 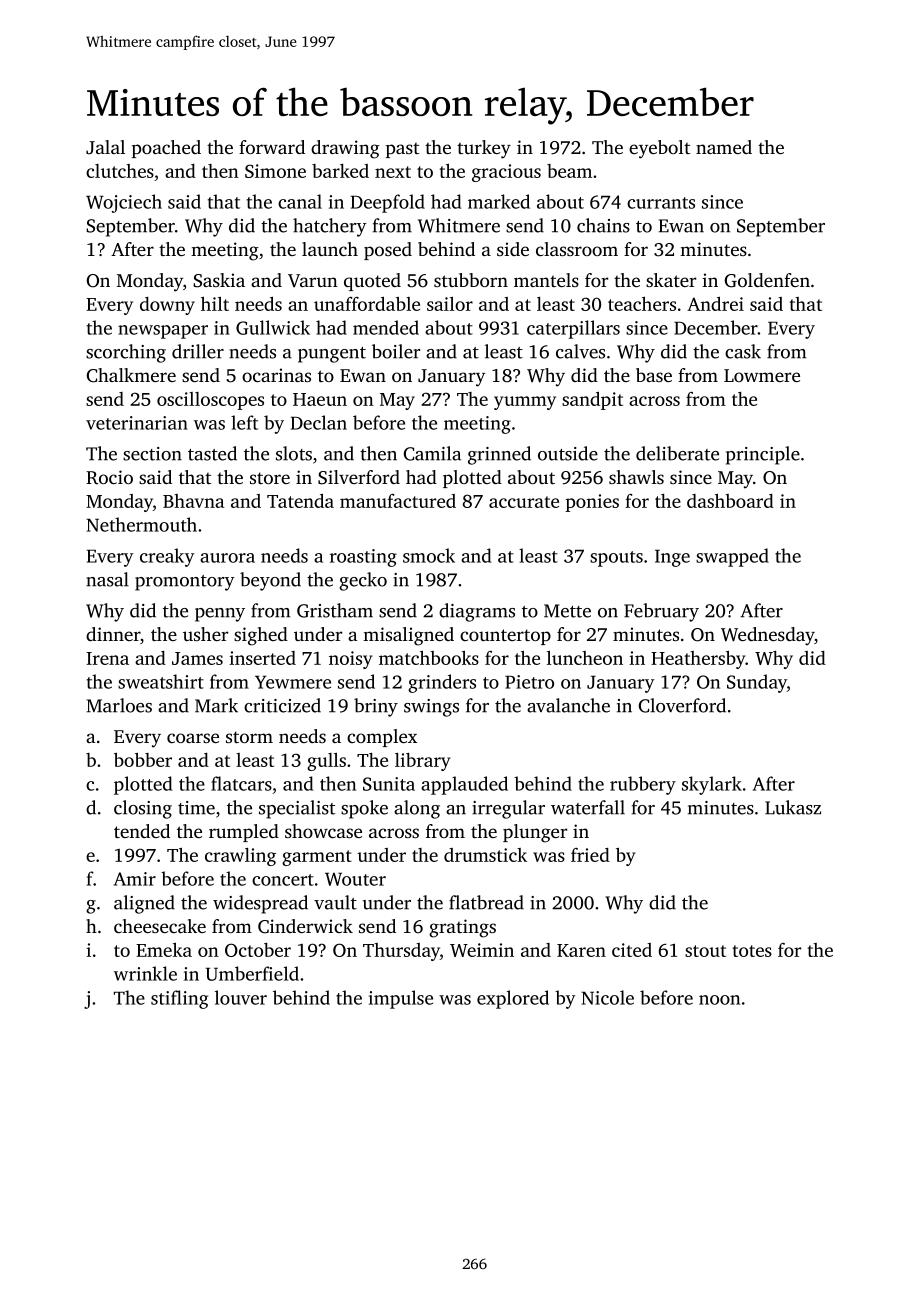 I want to click on past, so click(x=402, y=150).
